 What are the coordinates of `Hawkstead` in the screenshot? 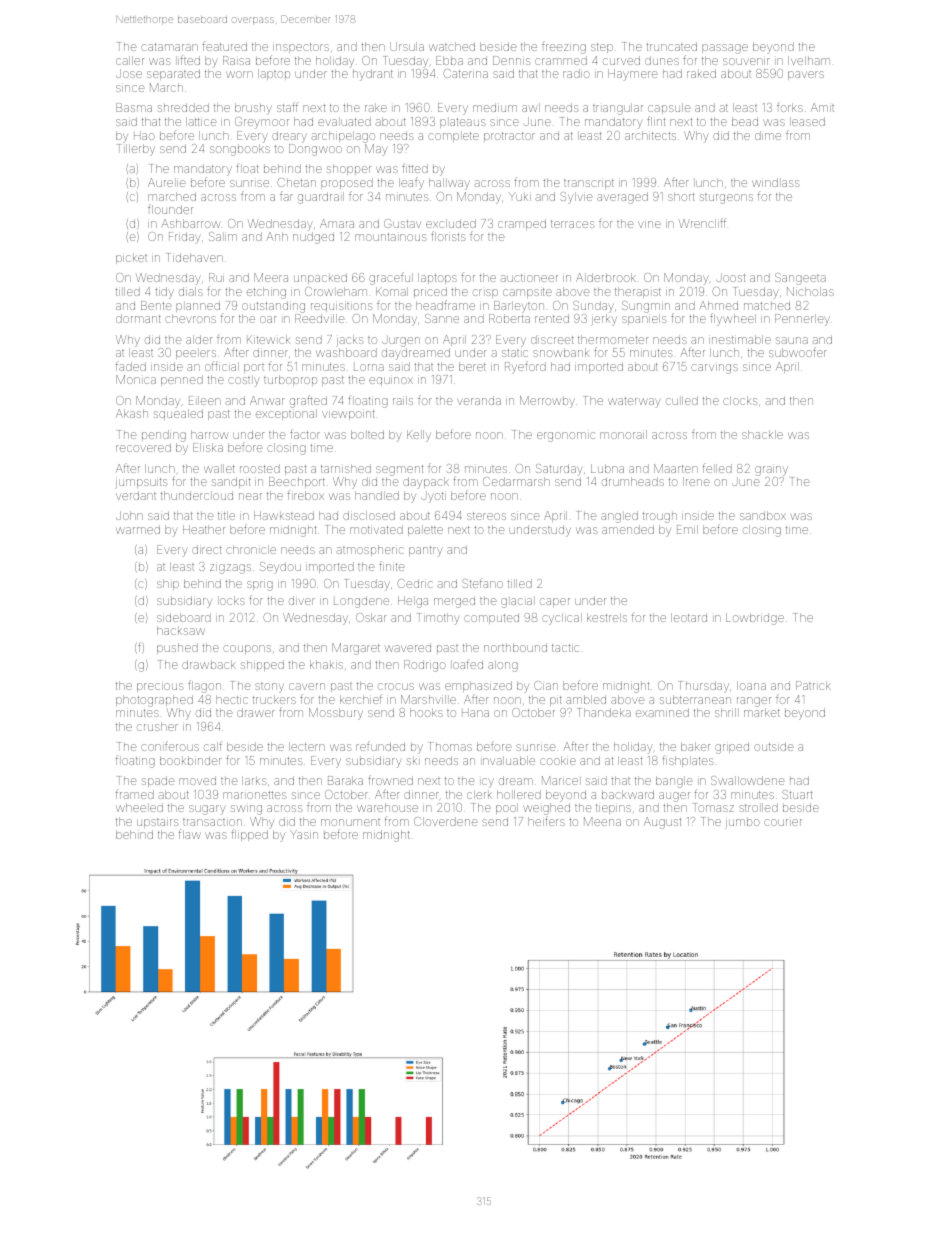 It's located at (284, 515).
